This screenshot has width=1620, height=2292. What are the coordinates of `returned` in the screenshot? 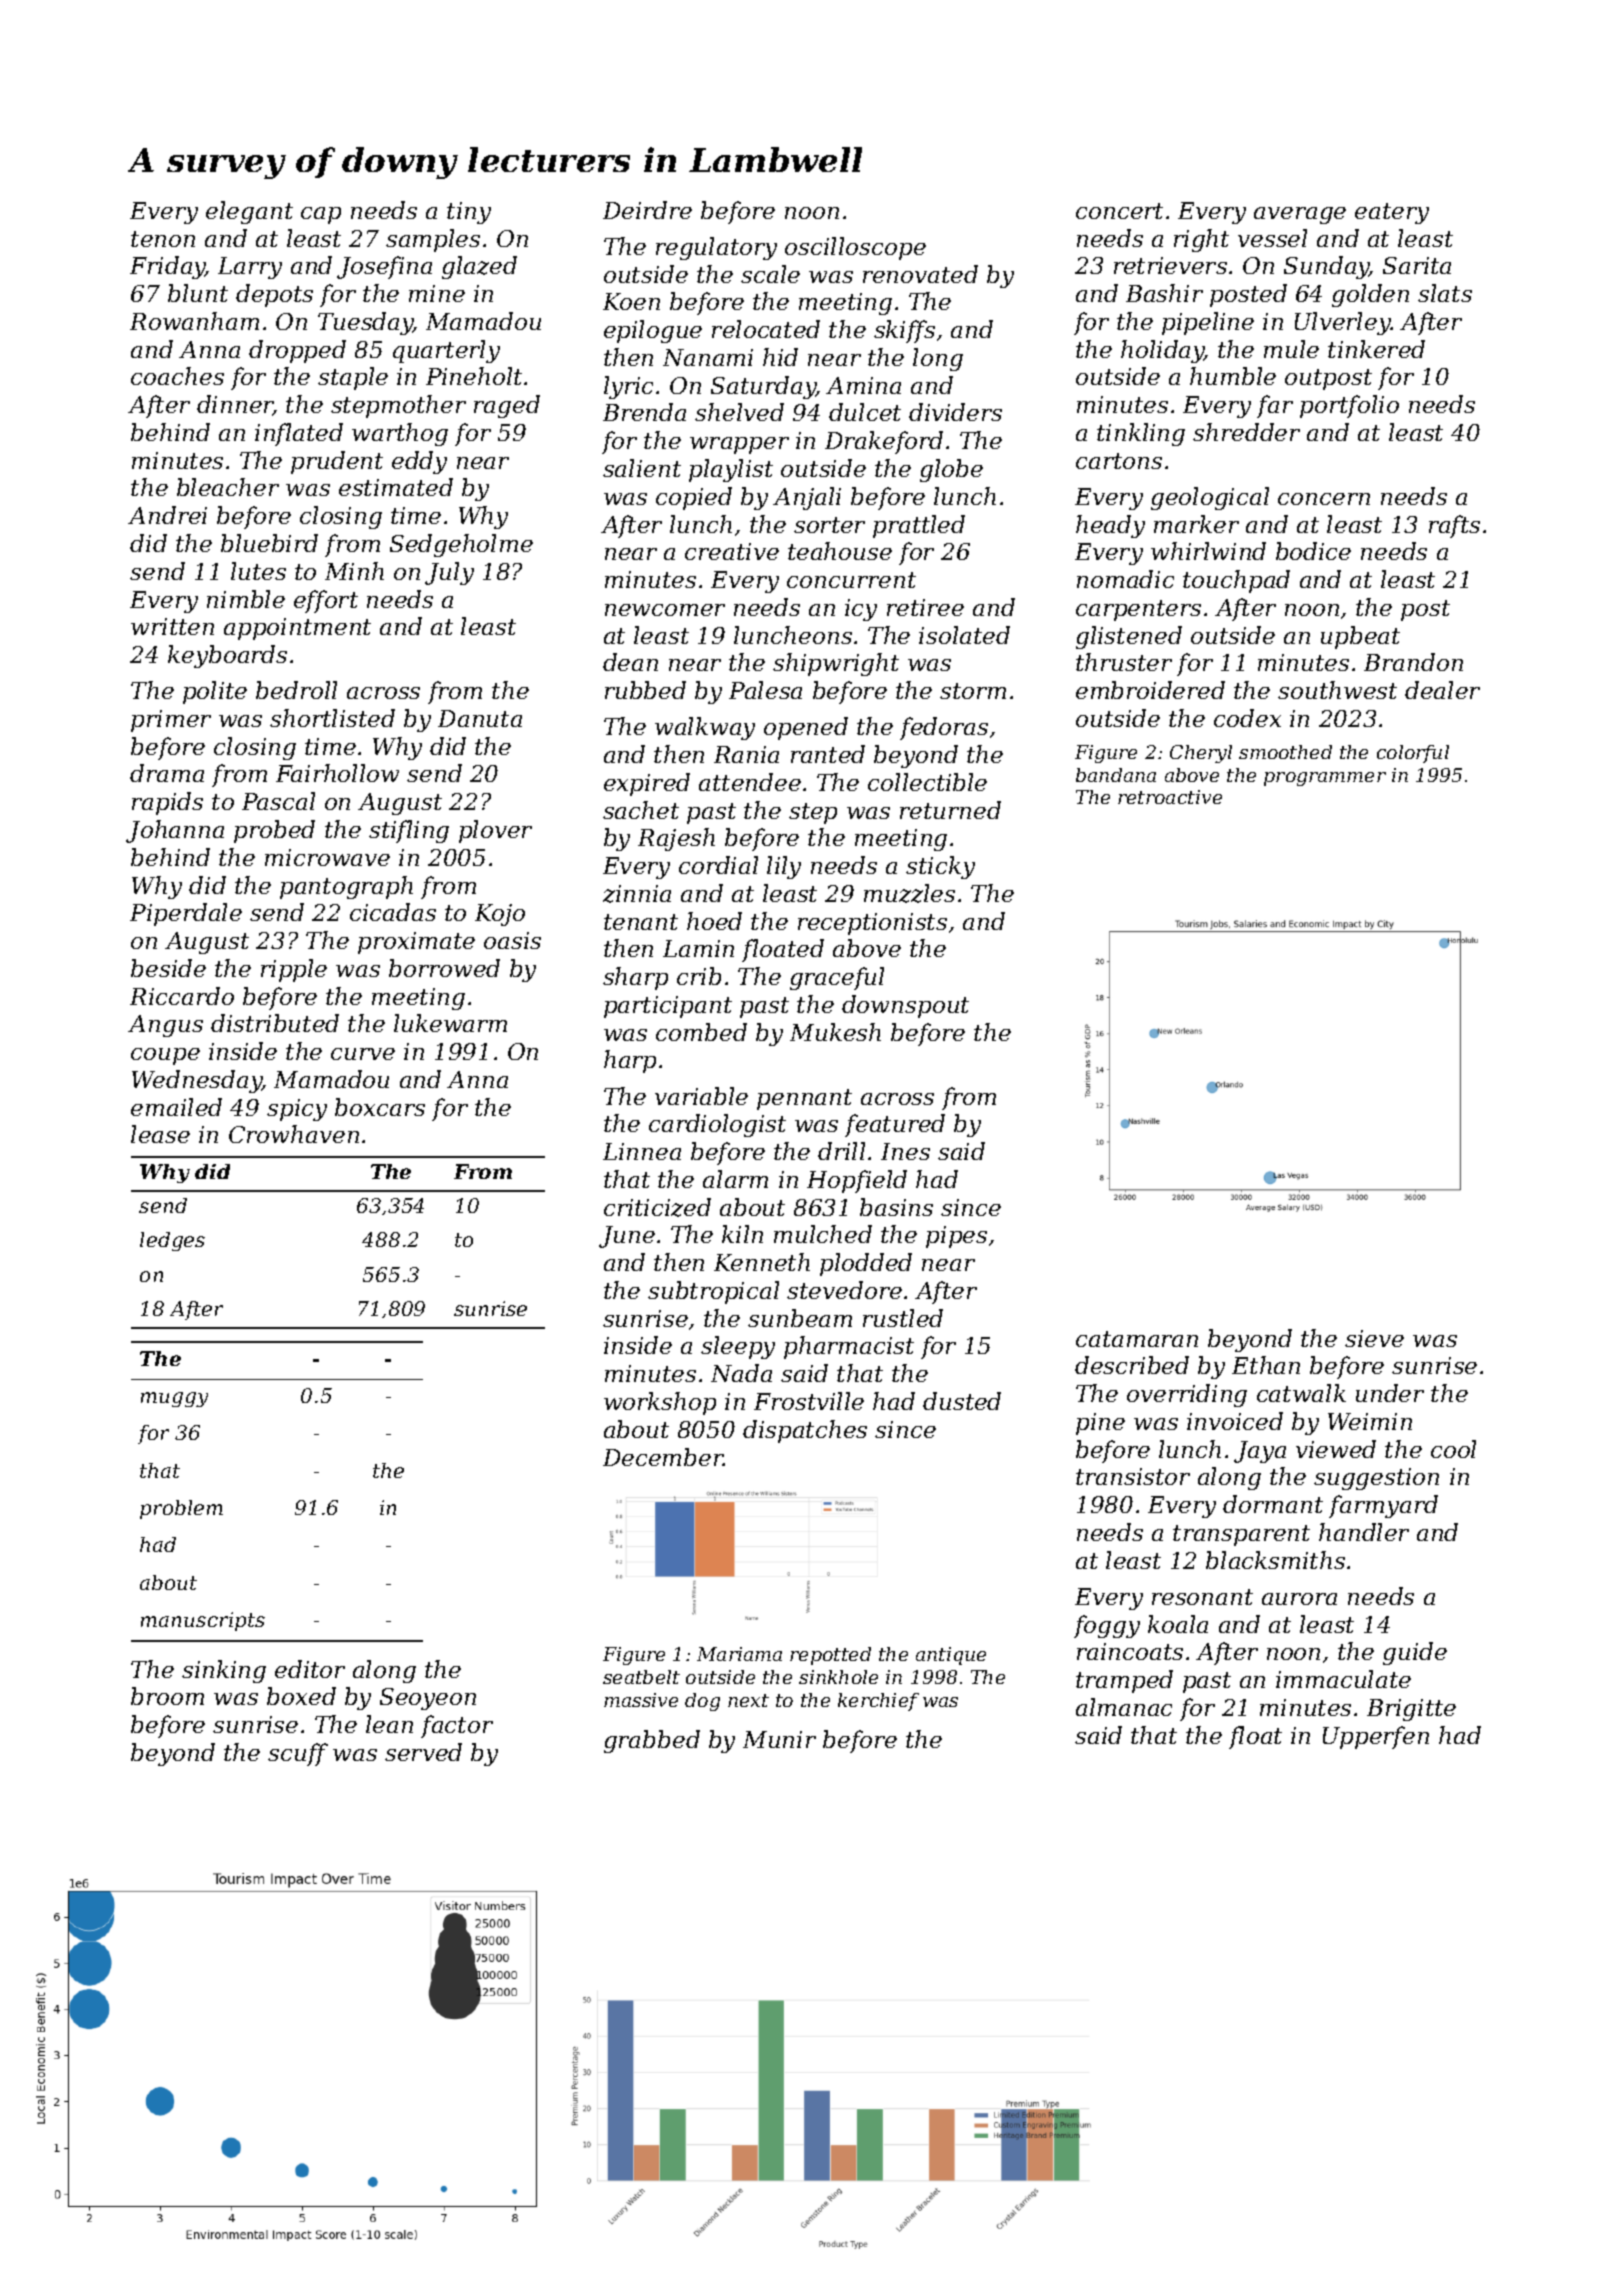 It's located at (950, 810).
